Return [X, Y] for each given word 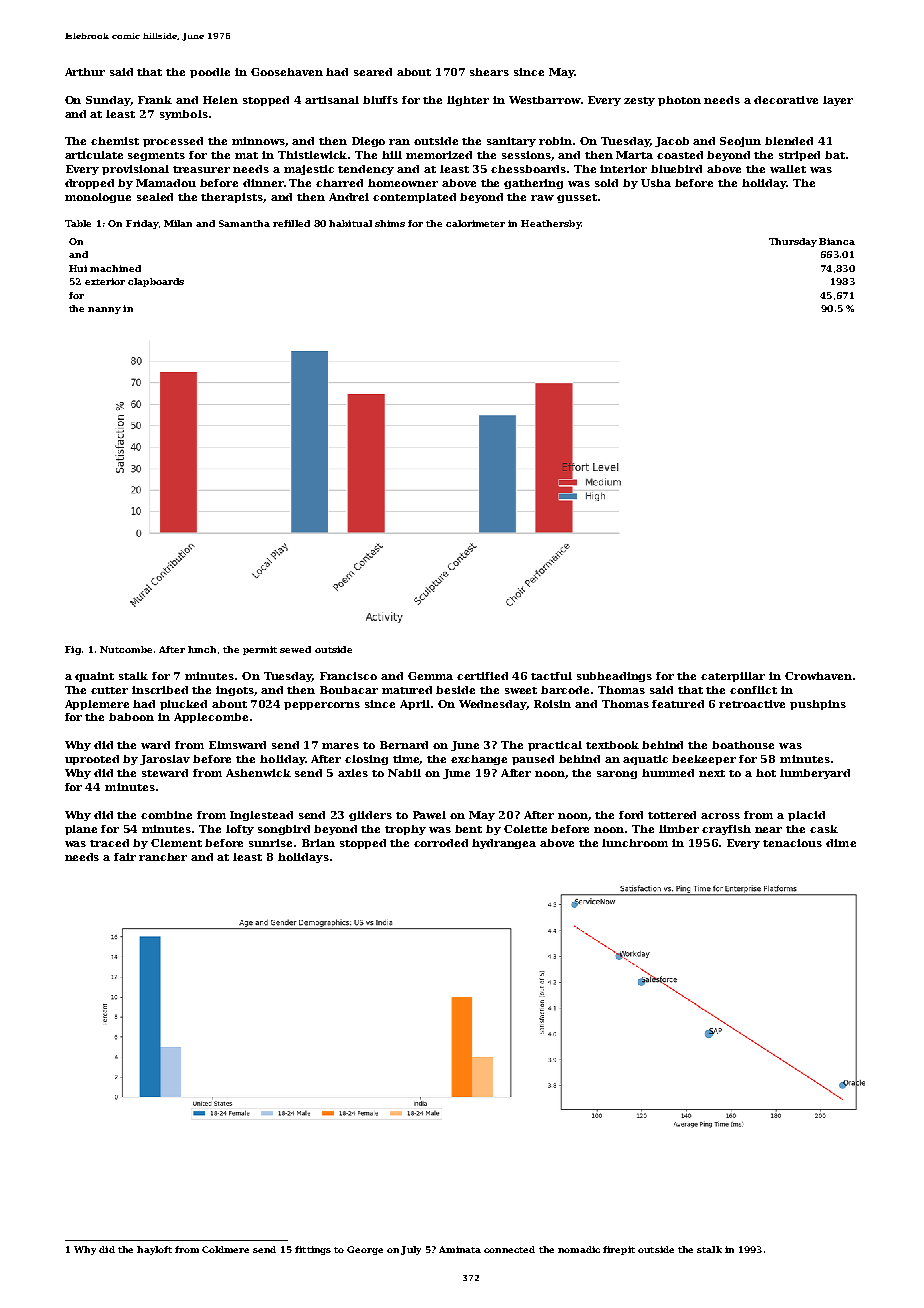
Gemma [430, 676]
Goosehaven [287, 72]
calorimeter [475, 223]
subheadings [614, 677]
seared [373, 72]
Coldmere [225, 1249]
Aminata [460, 1249]
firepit [619, 1250]
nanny [104, 310]
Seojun [740, 142]
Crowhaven [818, 676]
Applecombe [211, 718]
